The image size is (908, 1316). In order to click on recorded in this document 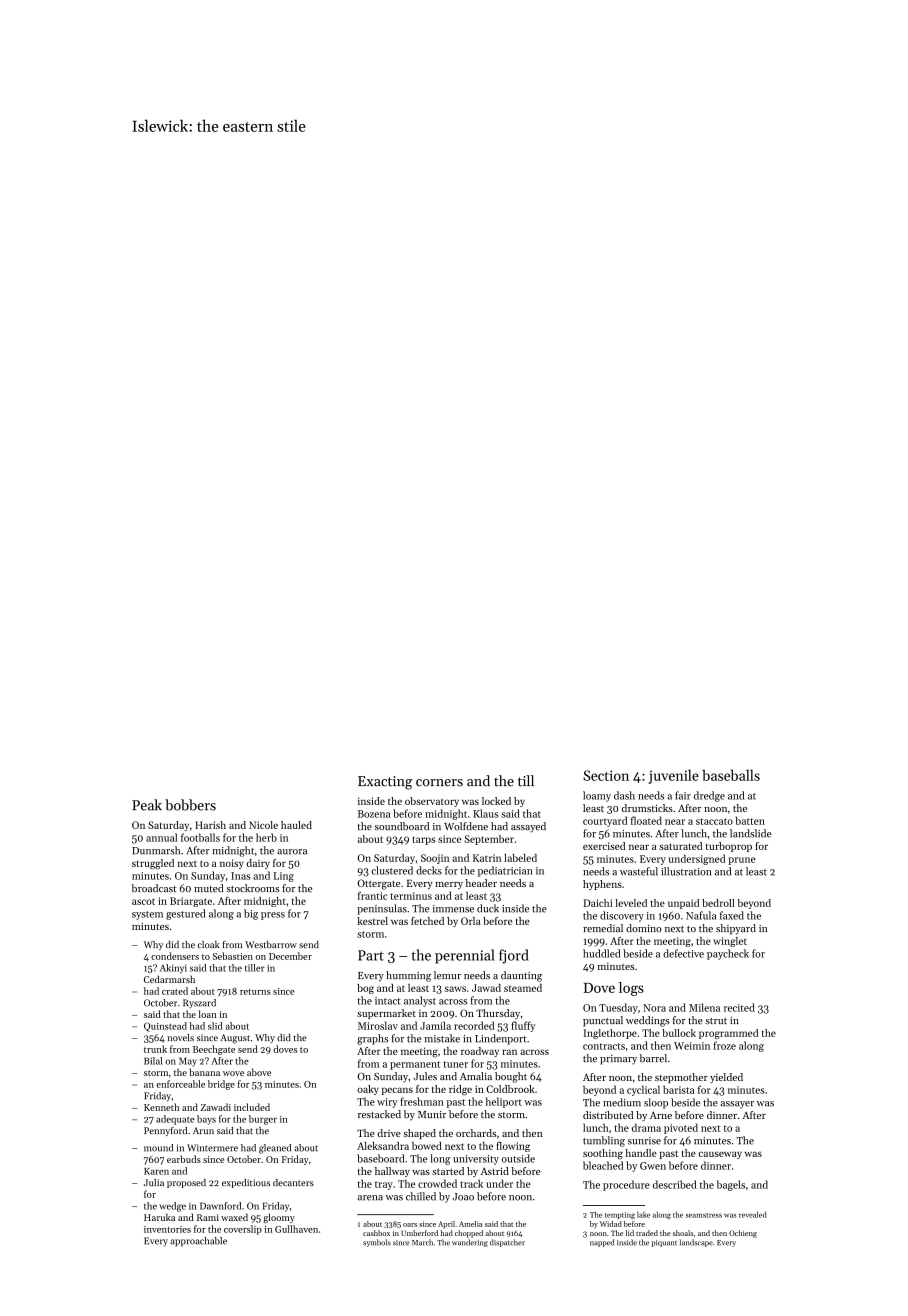, I will do `click(474, 1025)`.
